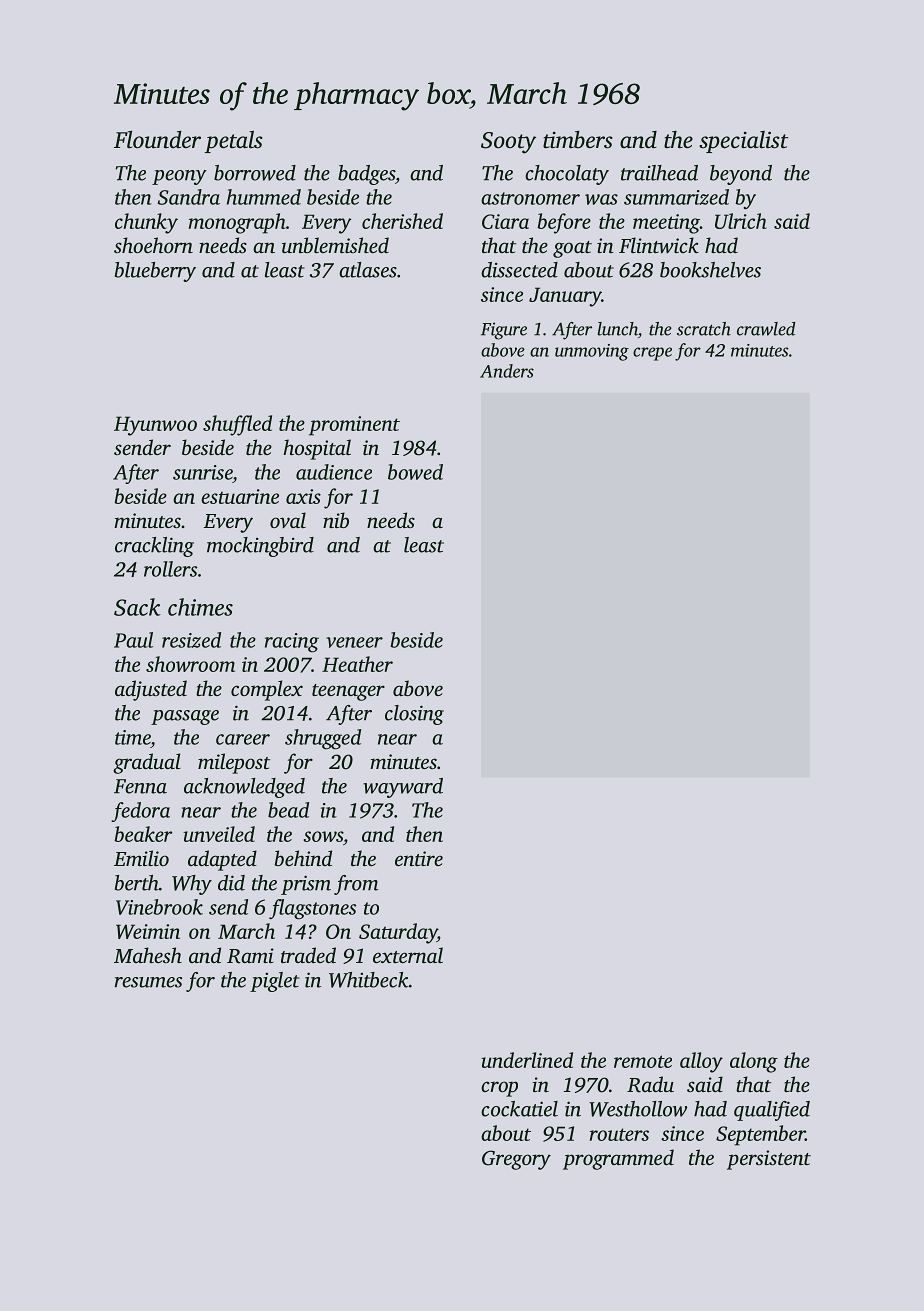 The image size is (924, 1311). What do you see at coordinates (148, 982) in the screenshot?
I see `resumes` at bounding box center [148, 982].
